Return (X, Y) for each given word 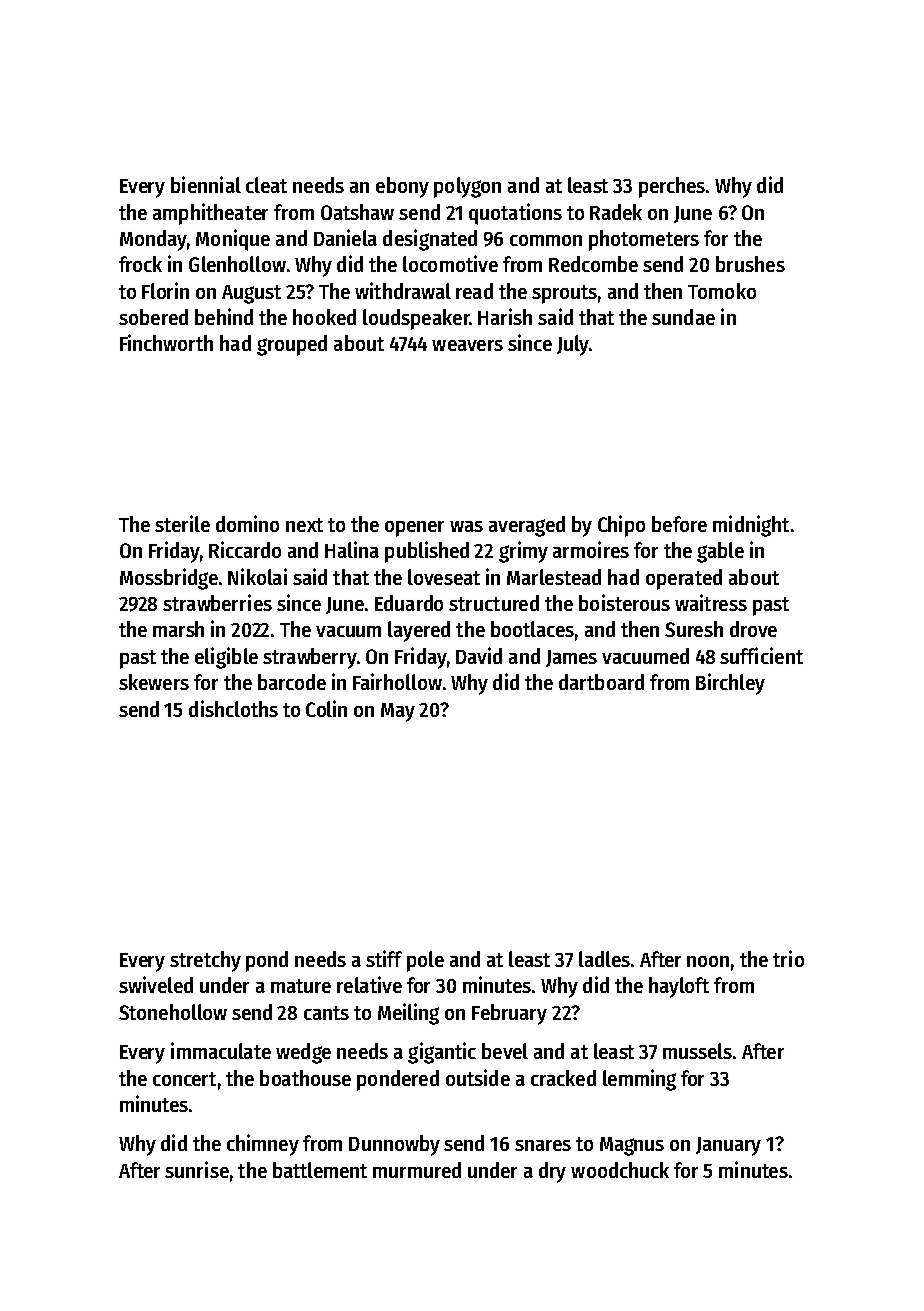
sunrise (197, 1169)
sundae (683, 317)
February (509, 1014)
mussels (697, 1051)
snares (543, 1145)
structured (494, 603)
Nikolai (257, 576)
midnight (751, 526)
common (546, 240)
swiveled (156, 984)
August (251, 294)
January (728, 1146)
